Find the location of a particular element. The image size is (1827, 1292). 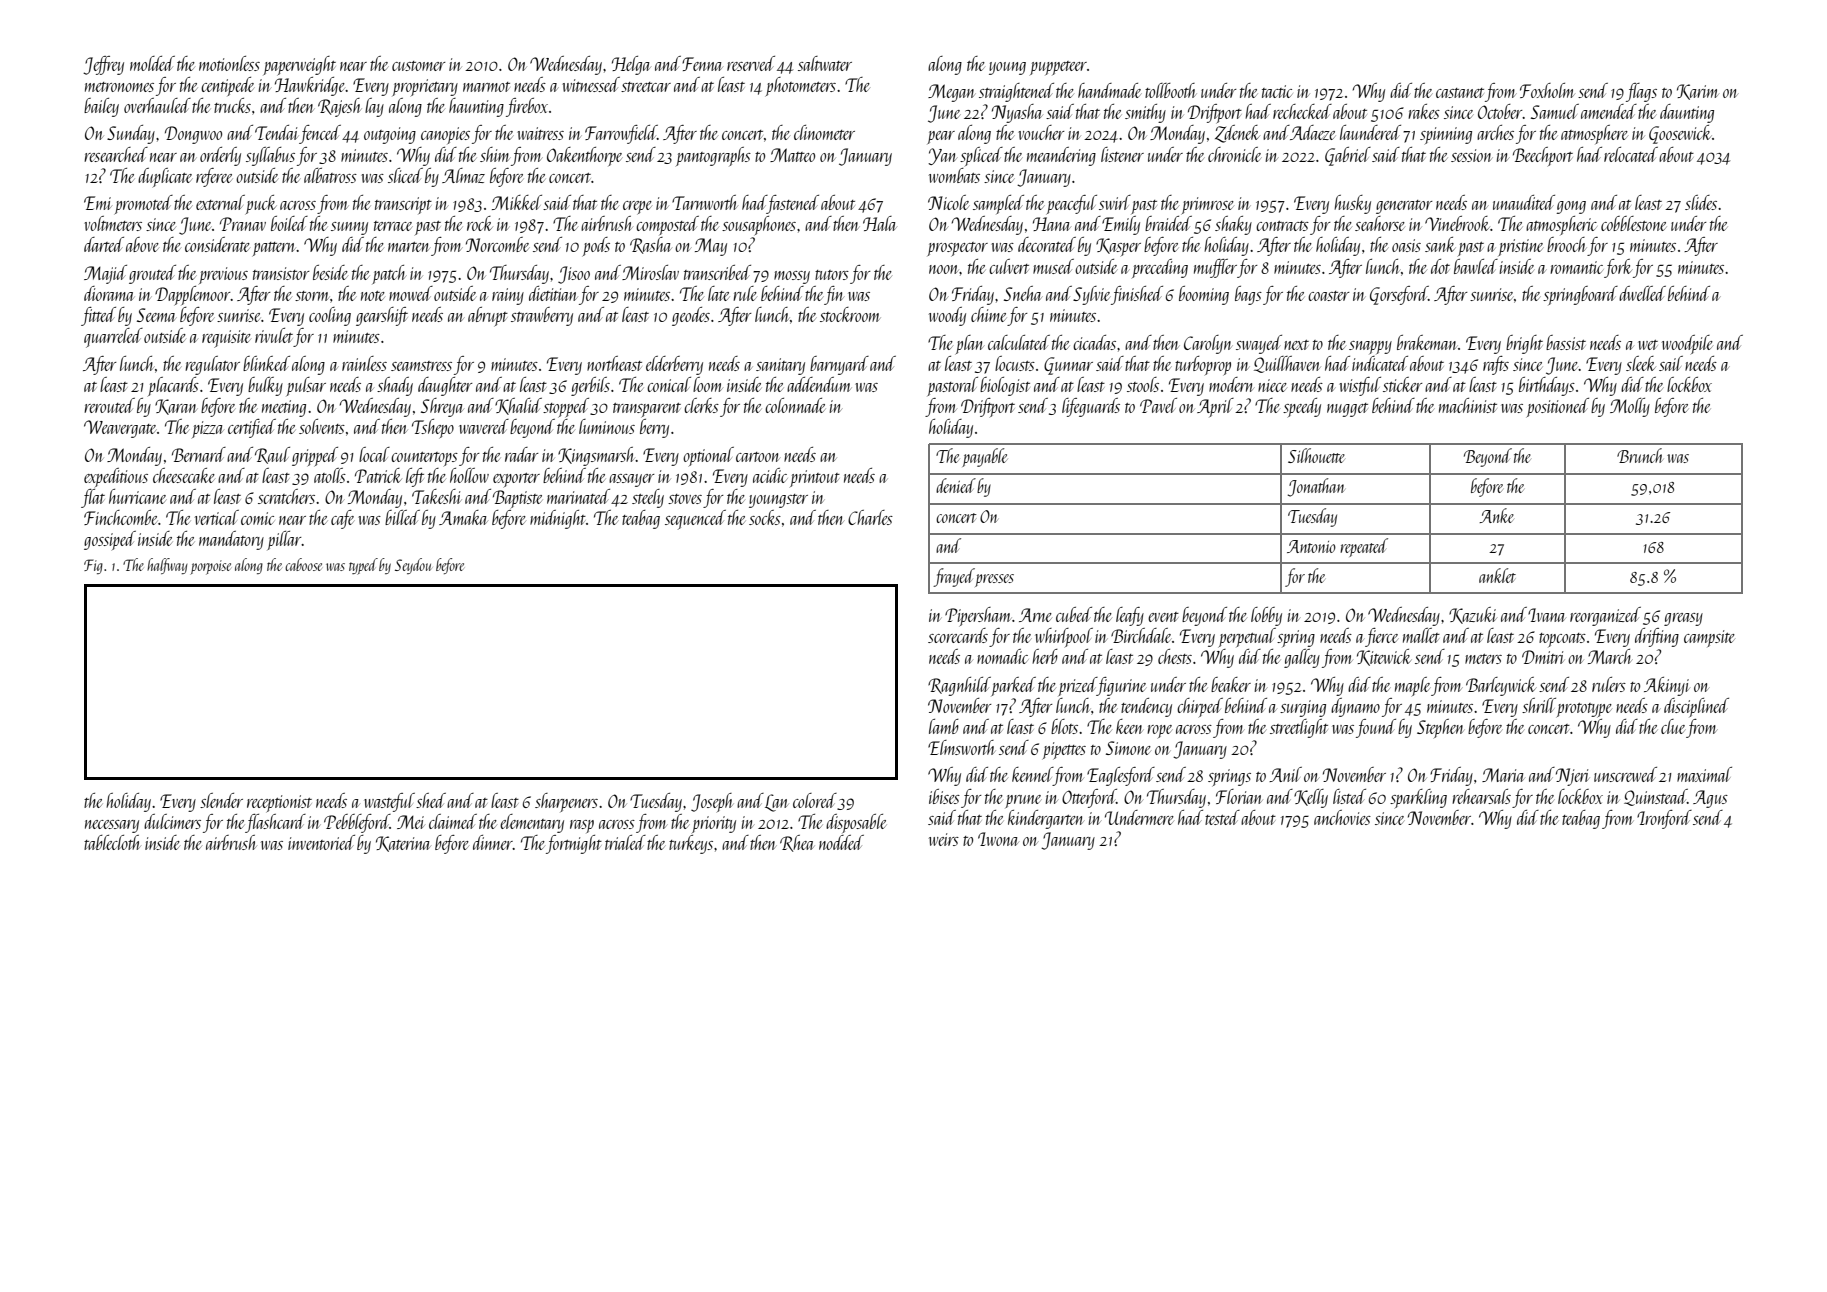

Arne is located at coordinates (1035, 615).
